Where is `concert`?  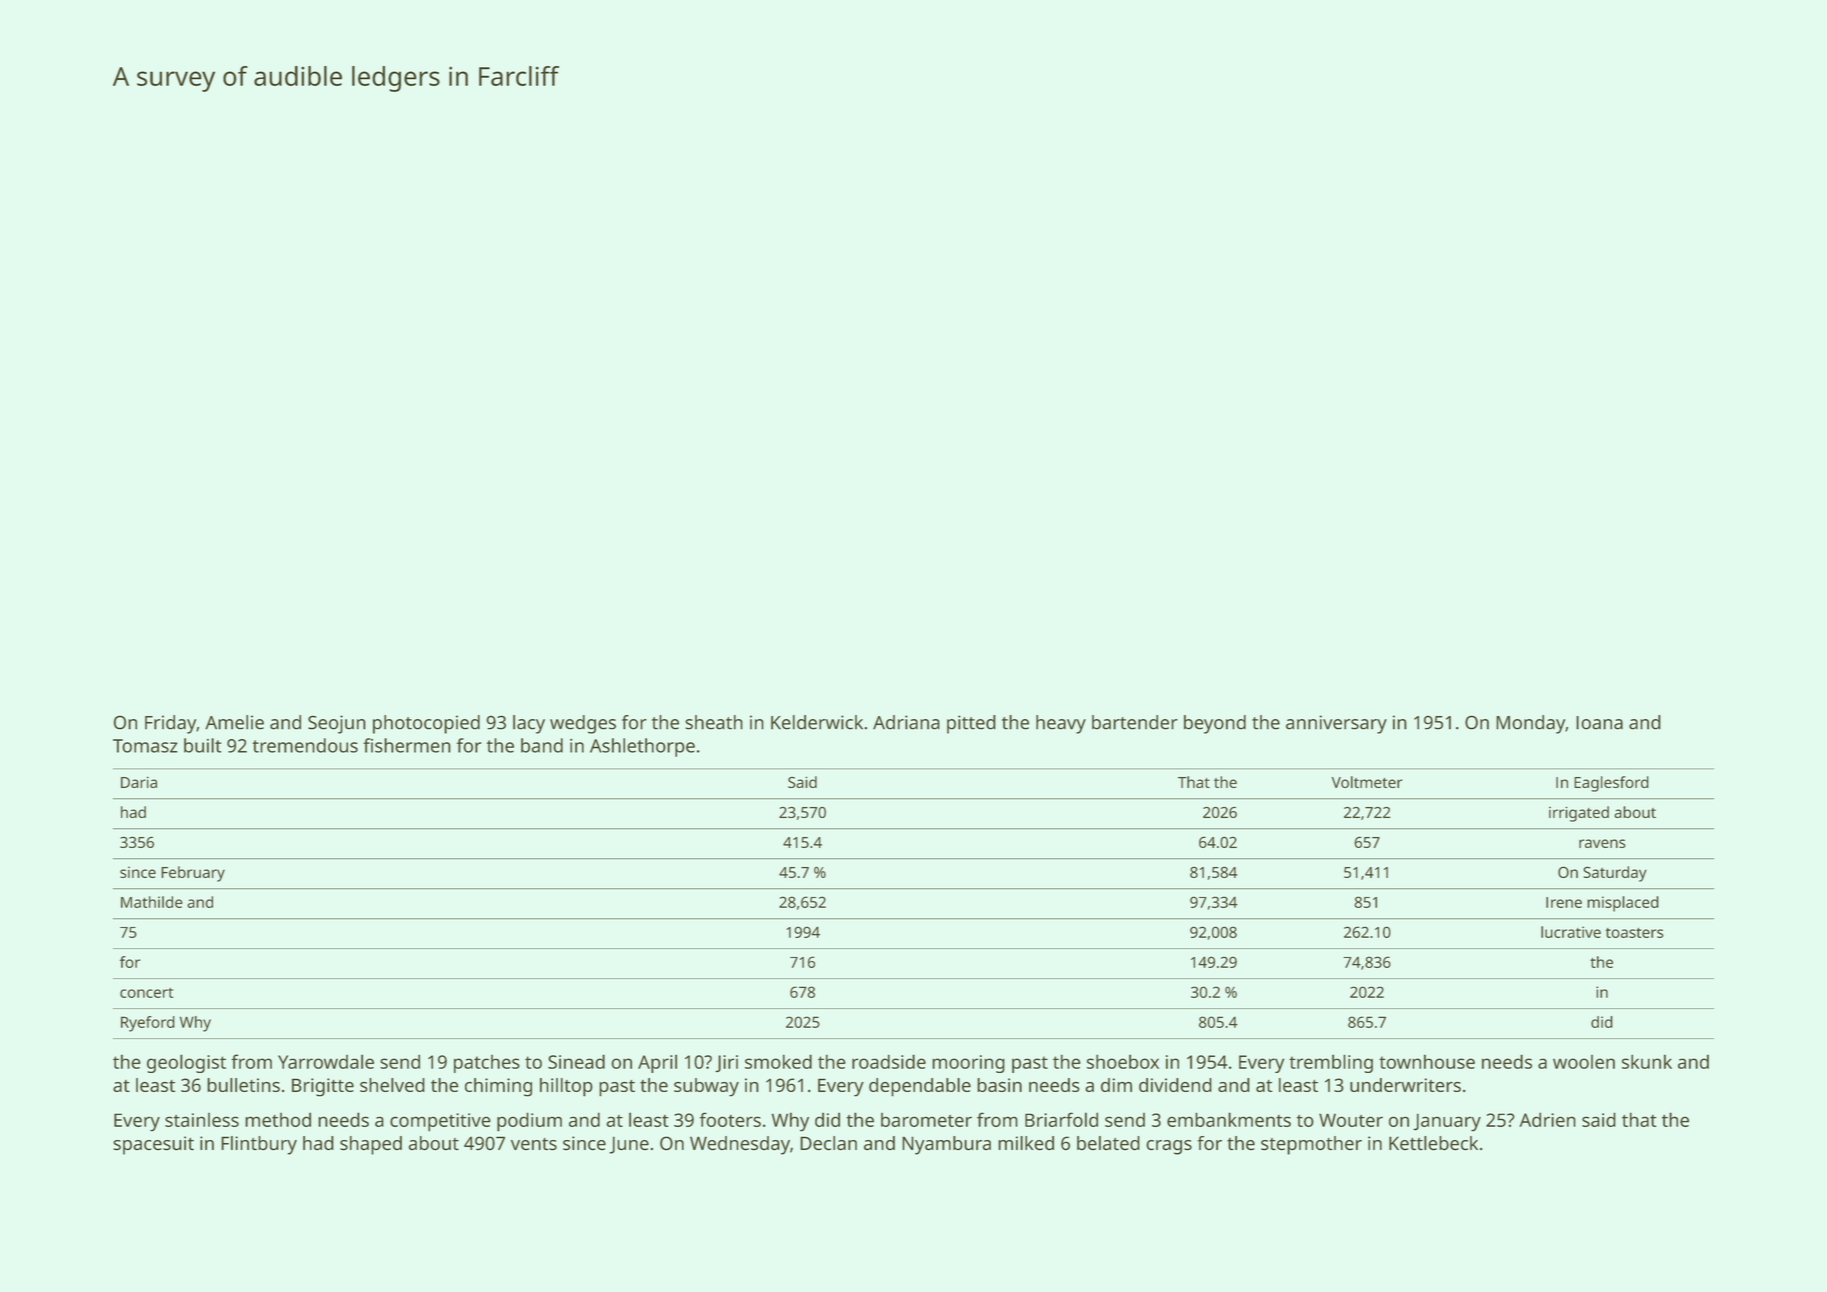 concert is located at coordinates (146, 993).
